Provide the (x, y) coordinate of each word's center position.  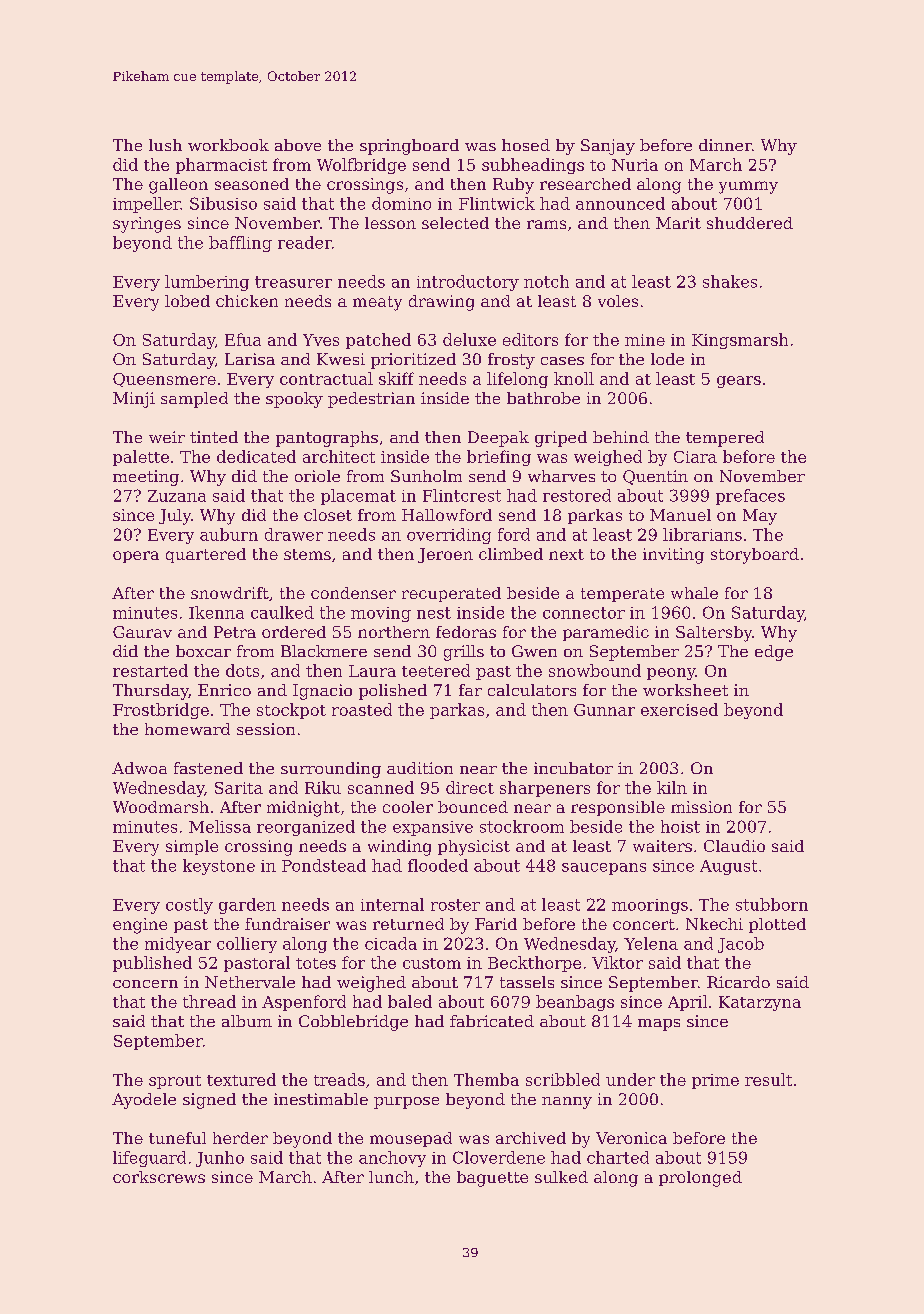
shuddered (750, 223)
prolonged (700, 1179)
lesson (390, 223)
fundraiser (287, 924)
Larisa (250, 359)
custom (432, 963)
